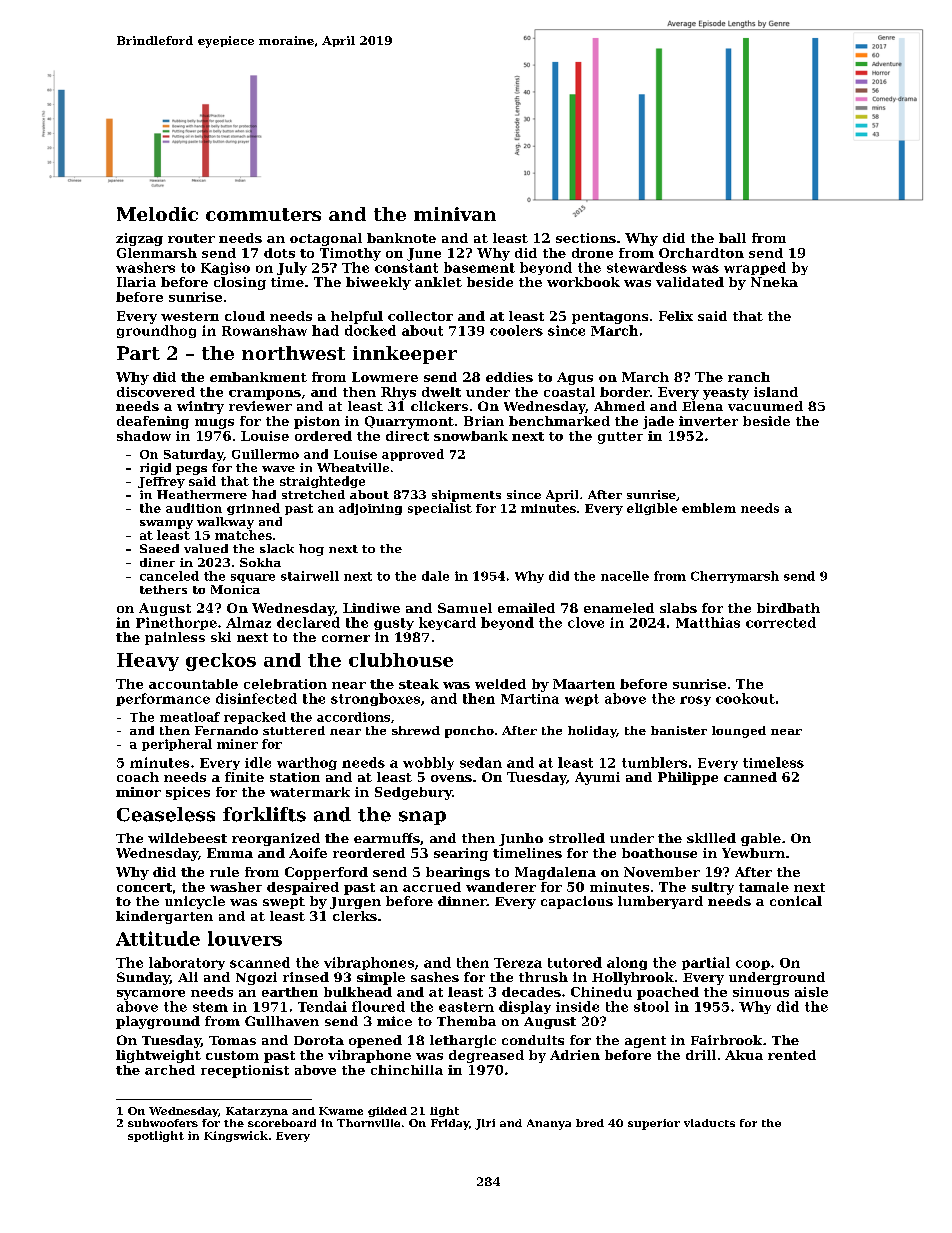 The width and height of the screenshot is (952, 1233). What do you see at coordinates (260, 562) in the screenshot?
I see `Sokha` at bounding box center [260, 562].
